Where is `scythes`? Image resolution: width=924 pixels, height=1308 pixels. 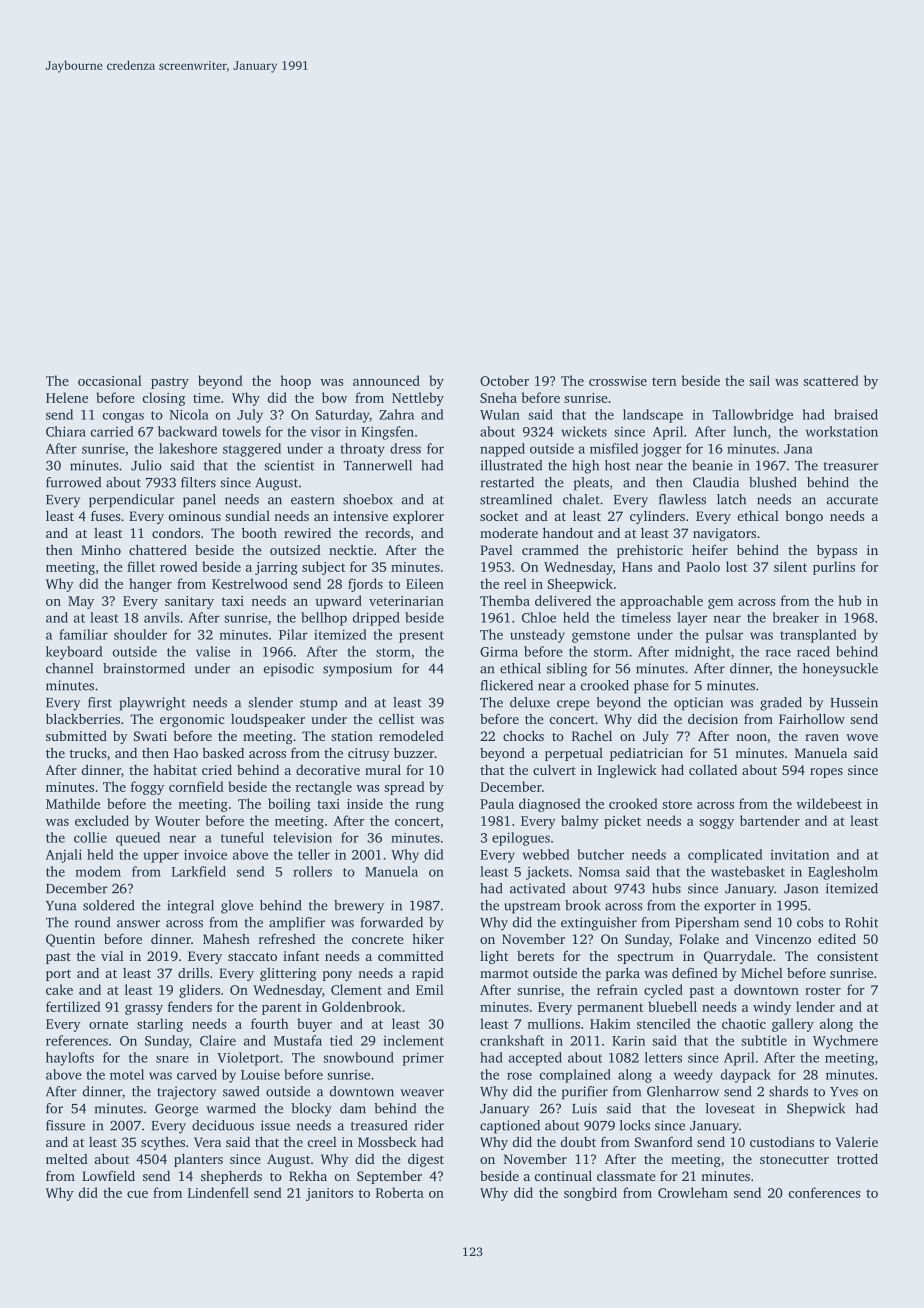 scythes is located at coordinates (163, 1143).
